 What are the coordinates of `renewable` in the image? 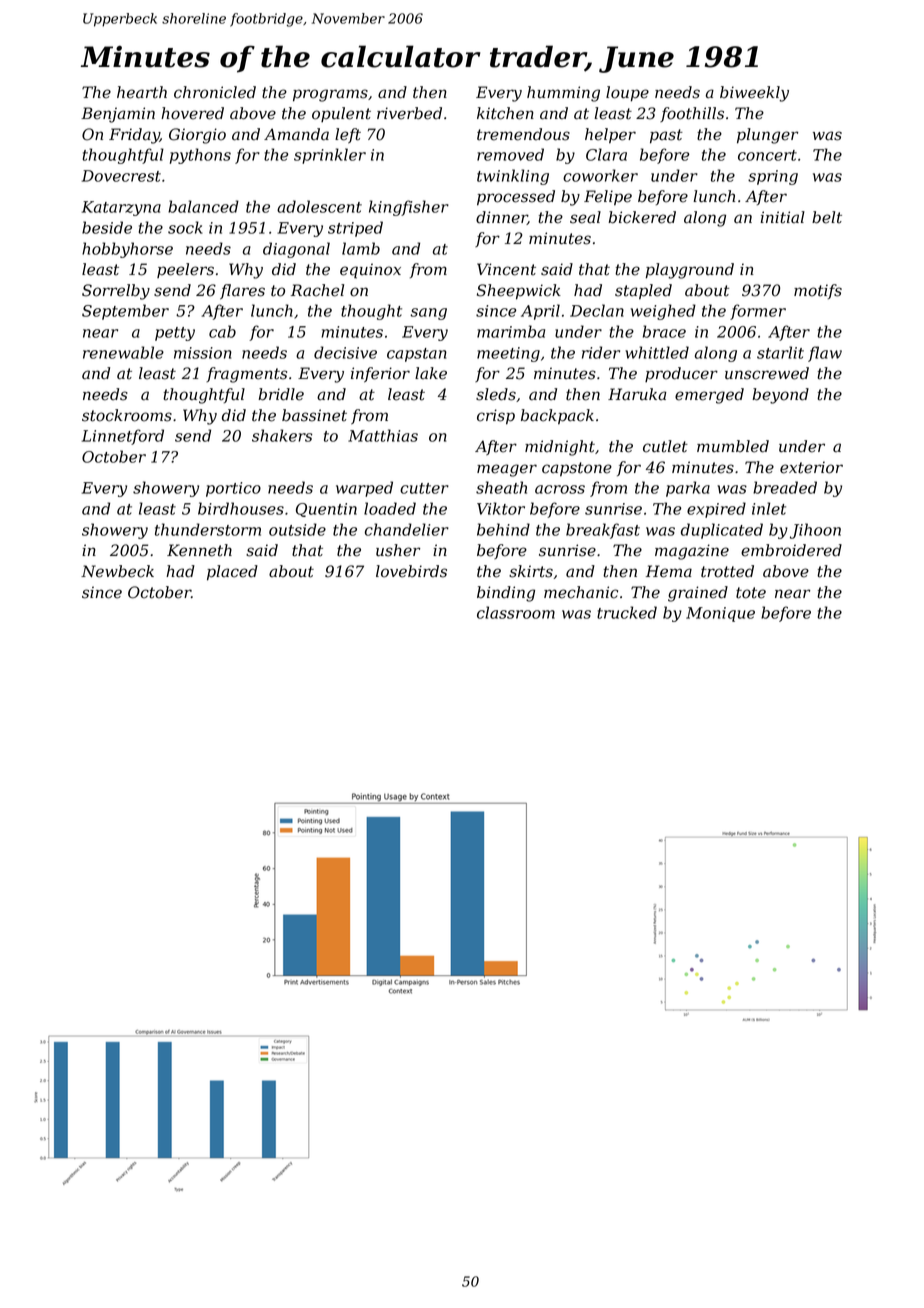 It's located at (123, 352).
